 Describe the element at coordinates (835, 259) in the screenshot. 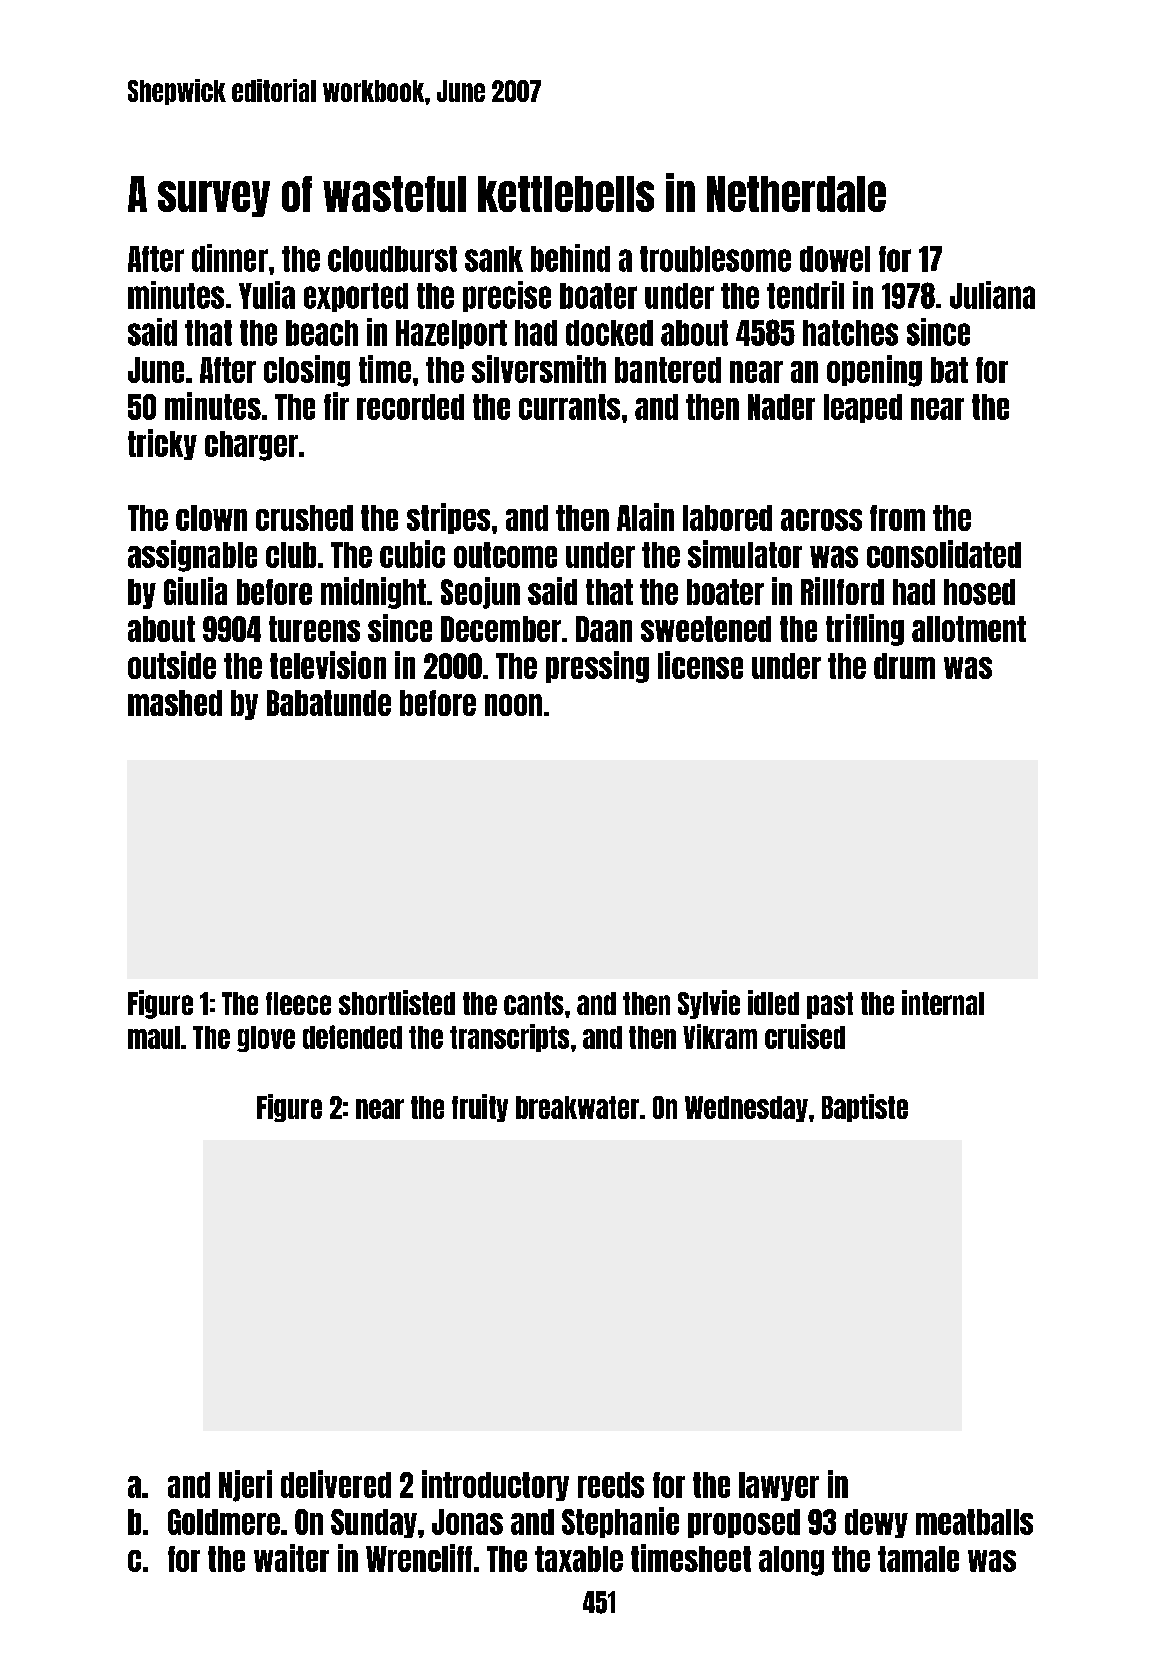

I see `dowel` at that location.
